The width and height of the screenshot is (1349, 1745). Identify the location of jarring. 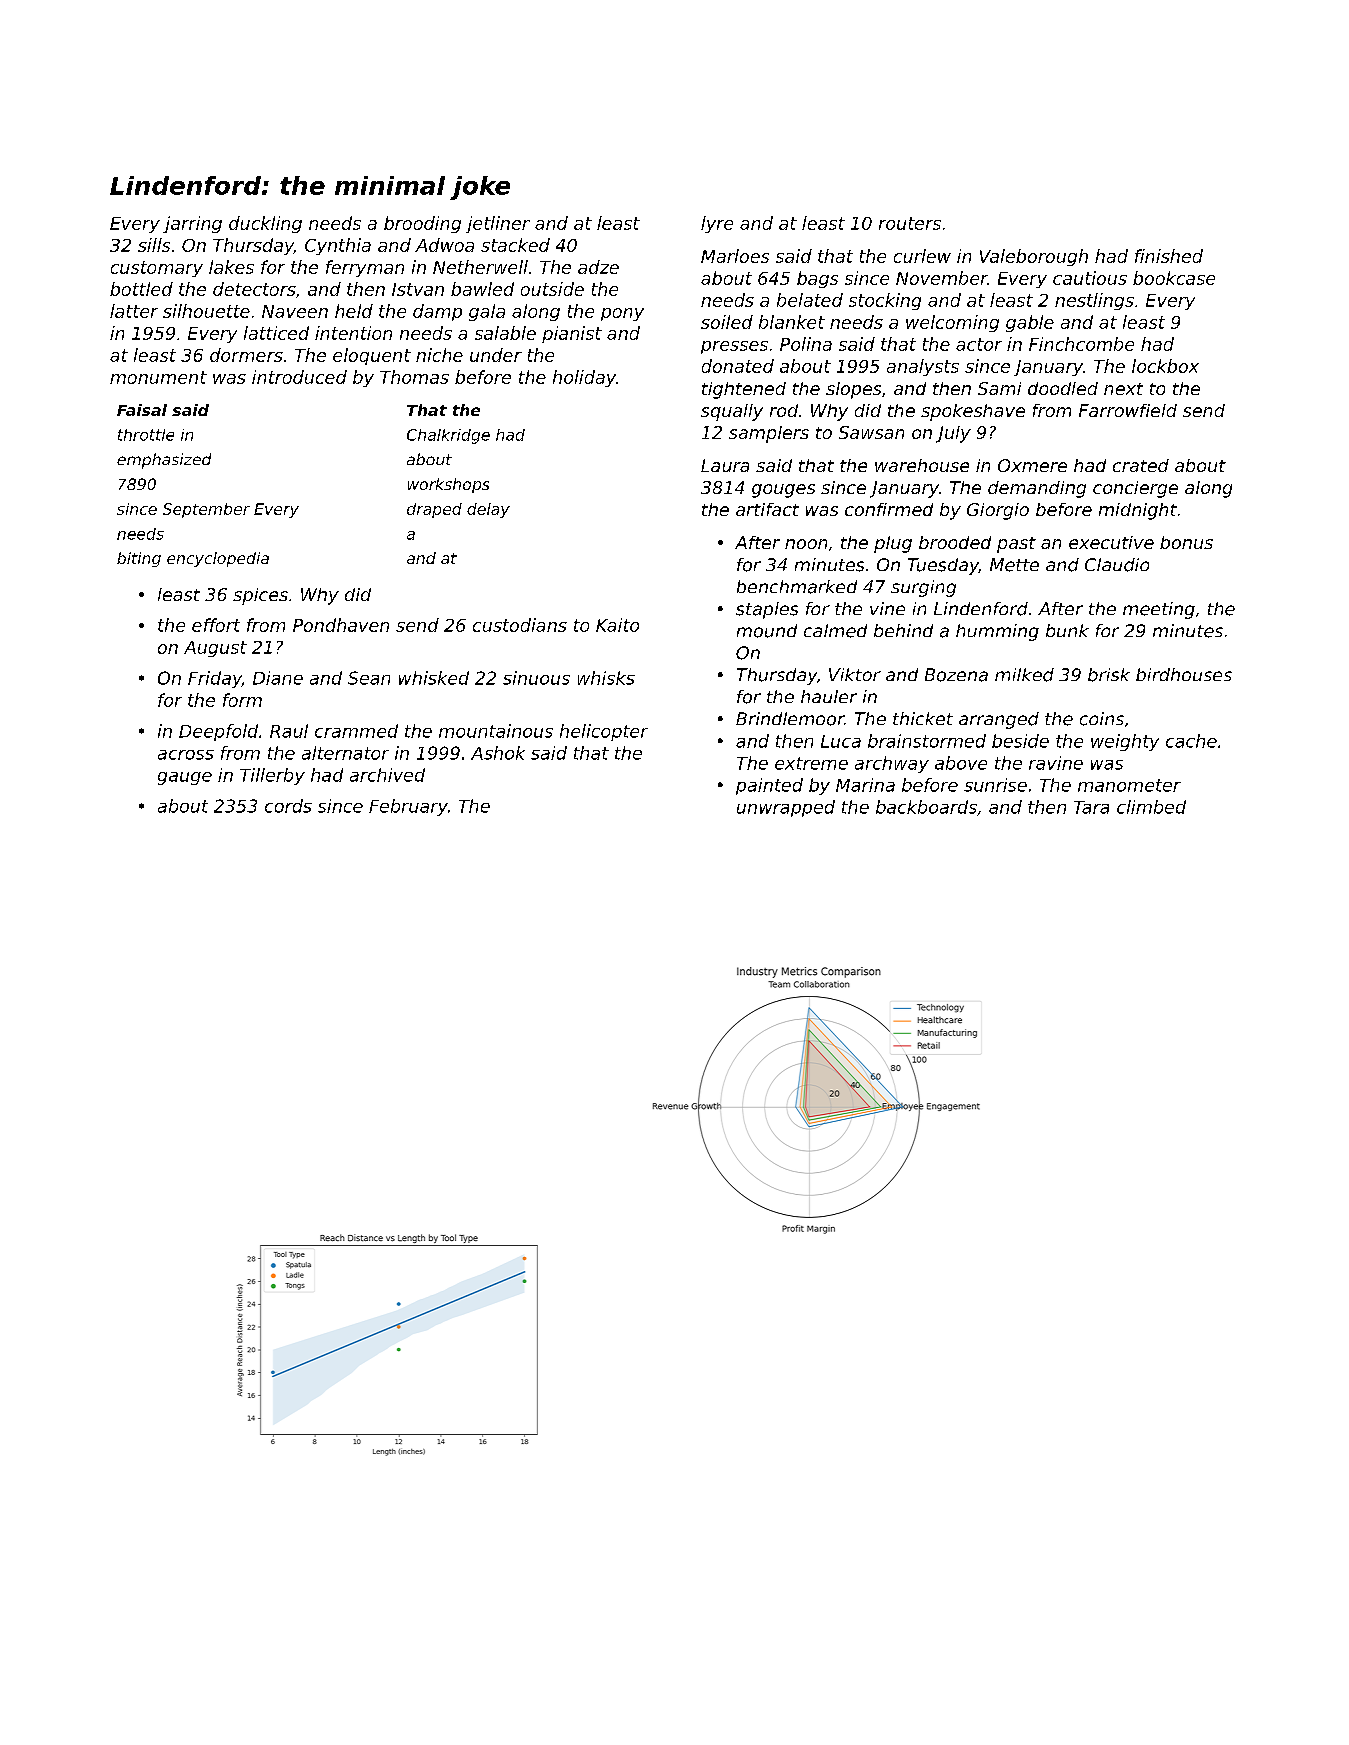
(192, 224).
